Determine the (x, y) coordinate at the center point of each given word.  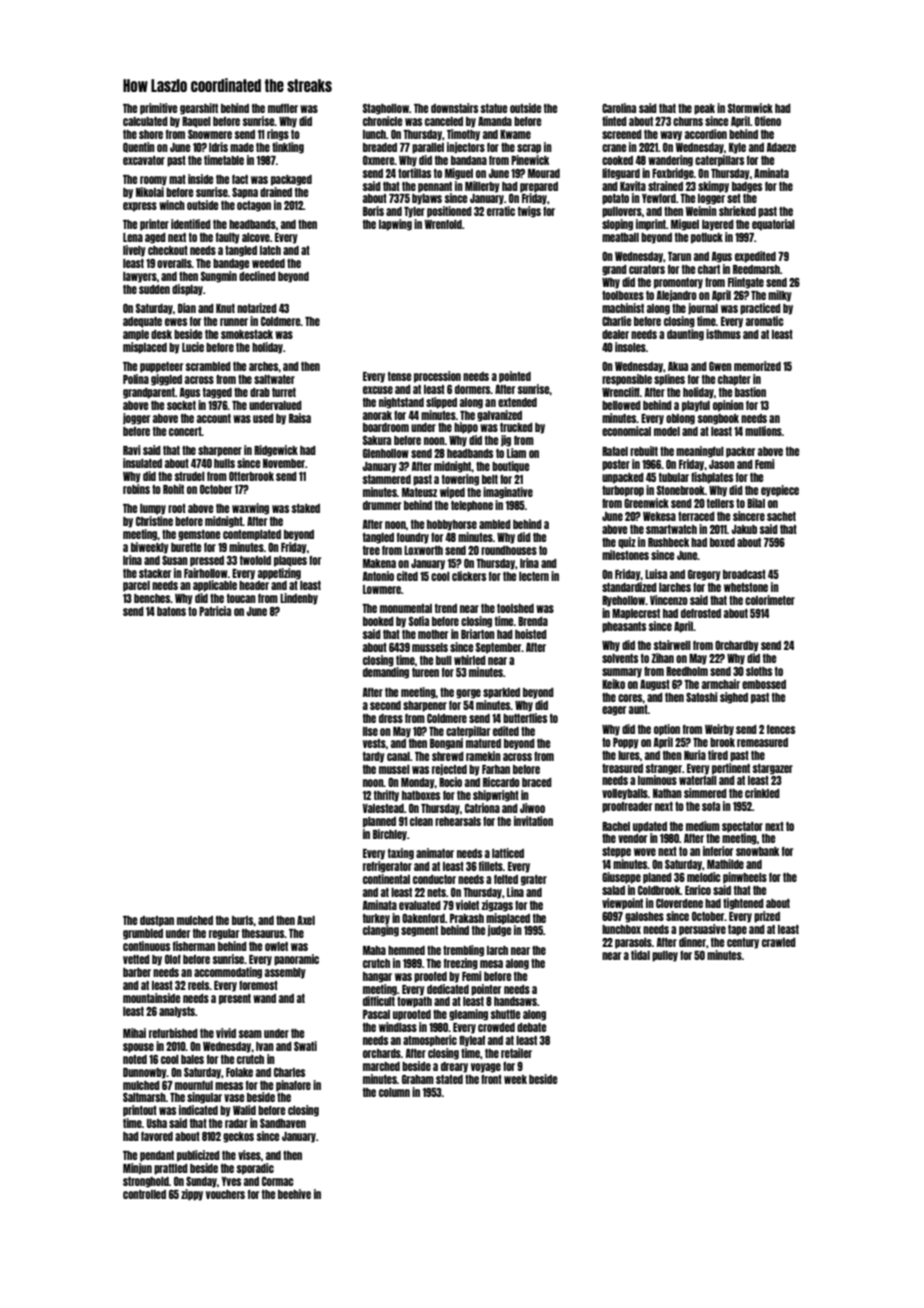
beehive (294, 1194)
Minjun (137, 1169)
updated (650, 827)
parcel (136, 586)
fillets (491, 866)
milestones (625, 555)
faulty (228, 238)
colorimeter (770, 600)
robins (136, 489)
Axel (306, 920)
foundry (413, 538)
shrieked (737, 211)
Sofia (419, 621)
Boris (373, 211)
